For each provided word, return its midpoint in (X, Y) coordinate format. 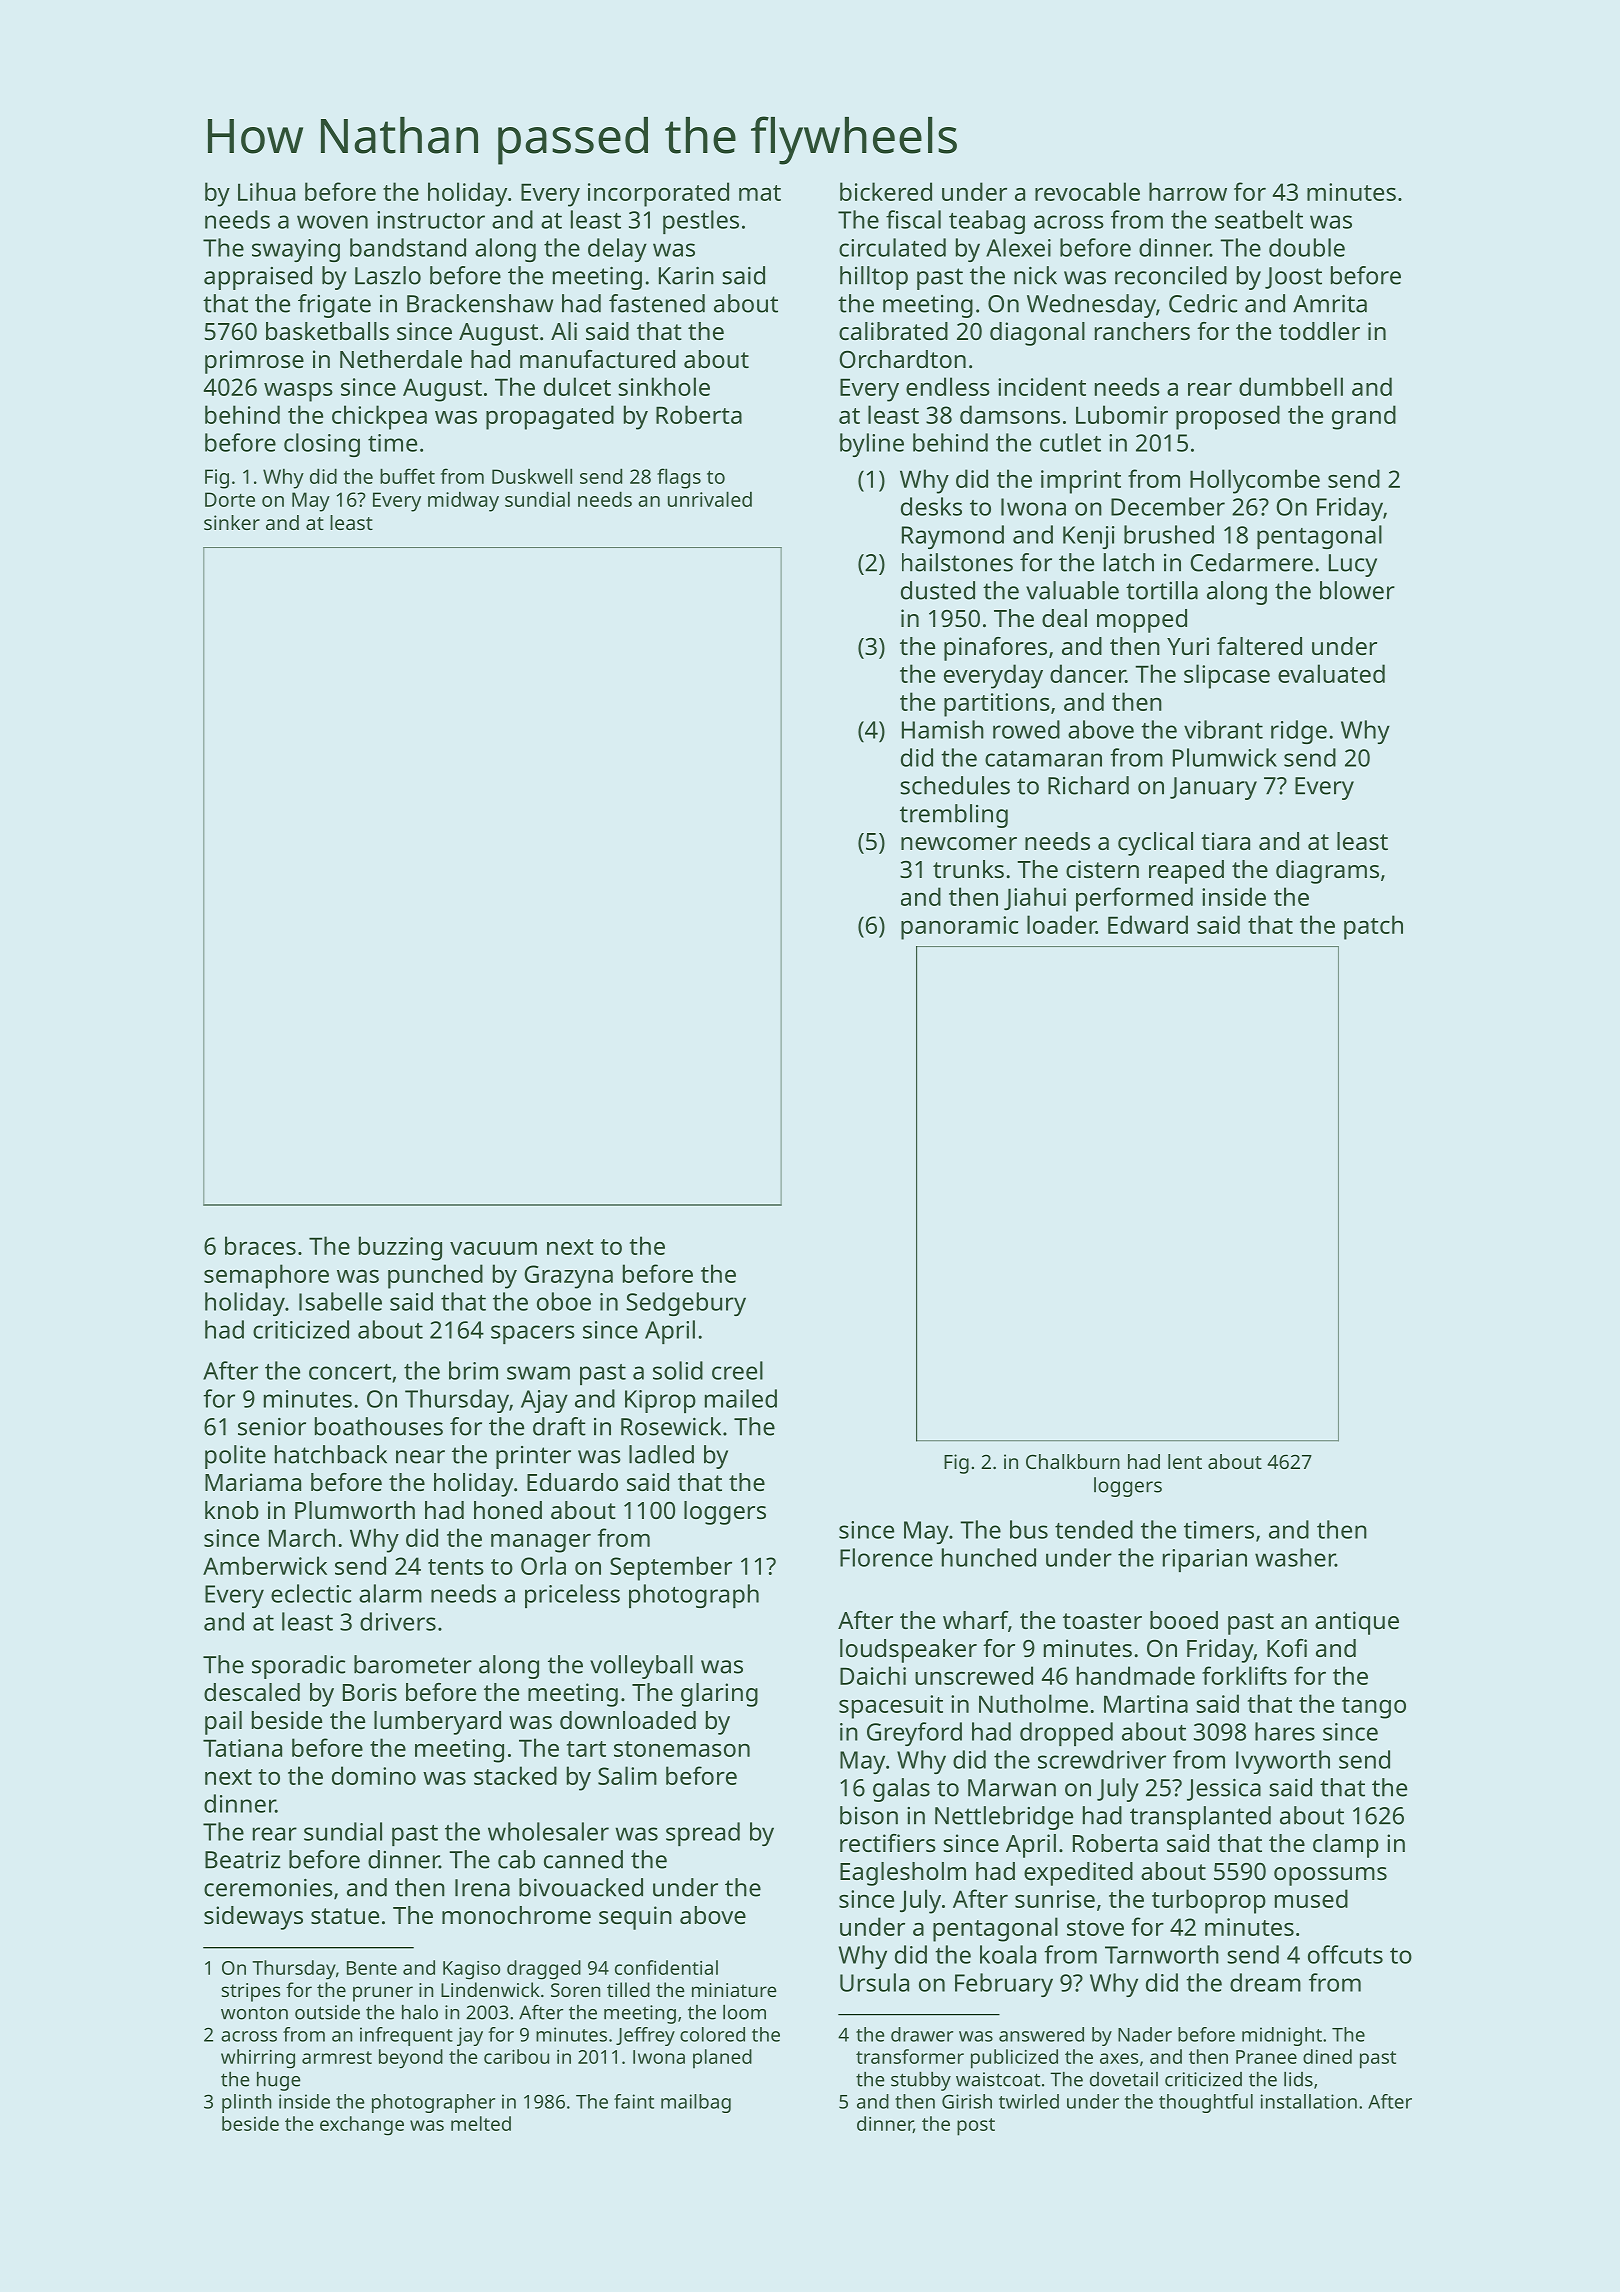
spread (703, 1834)
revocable (1087, 191)
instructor (431, 220)
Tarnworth (1162, 1954)
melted (481, 2123)
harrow (1188, 191)
